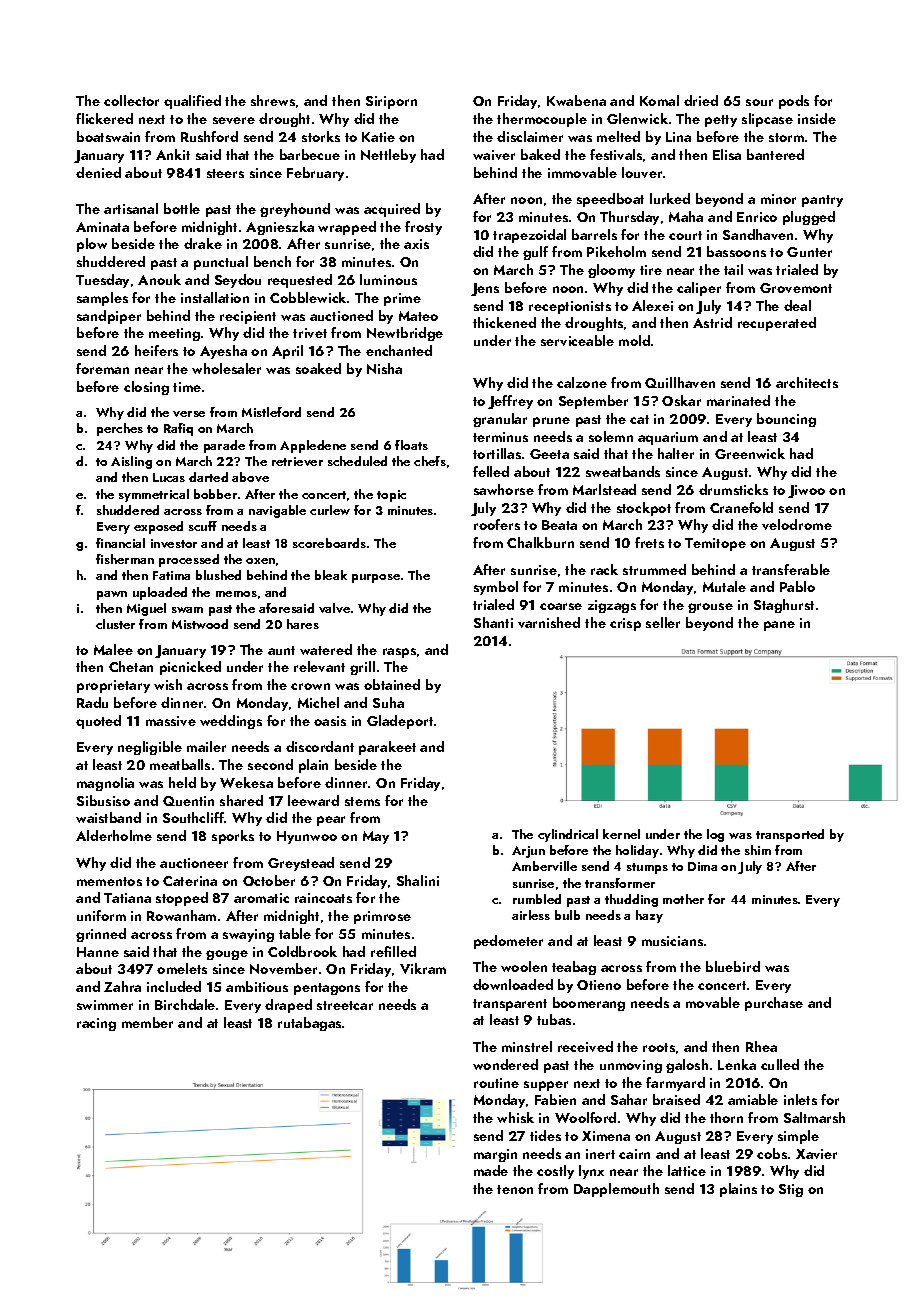  I want to click on roofers, so click(497, 524).
